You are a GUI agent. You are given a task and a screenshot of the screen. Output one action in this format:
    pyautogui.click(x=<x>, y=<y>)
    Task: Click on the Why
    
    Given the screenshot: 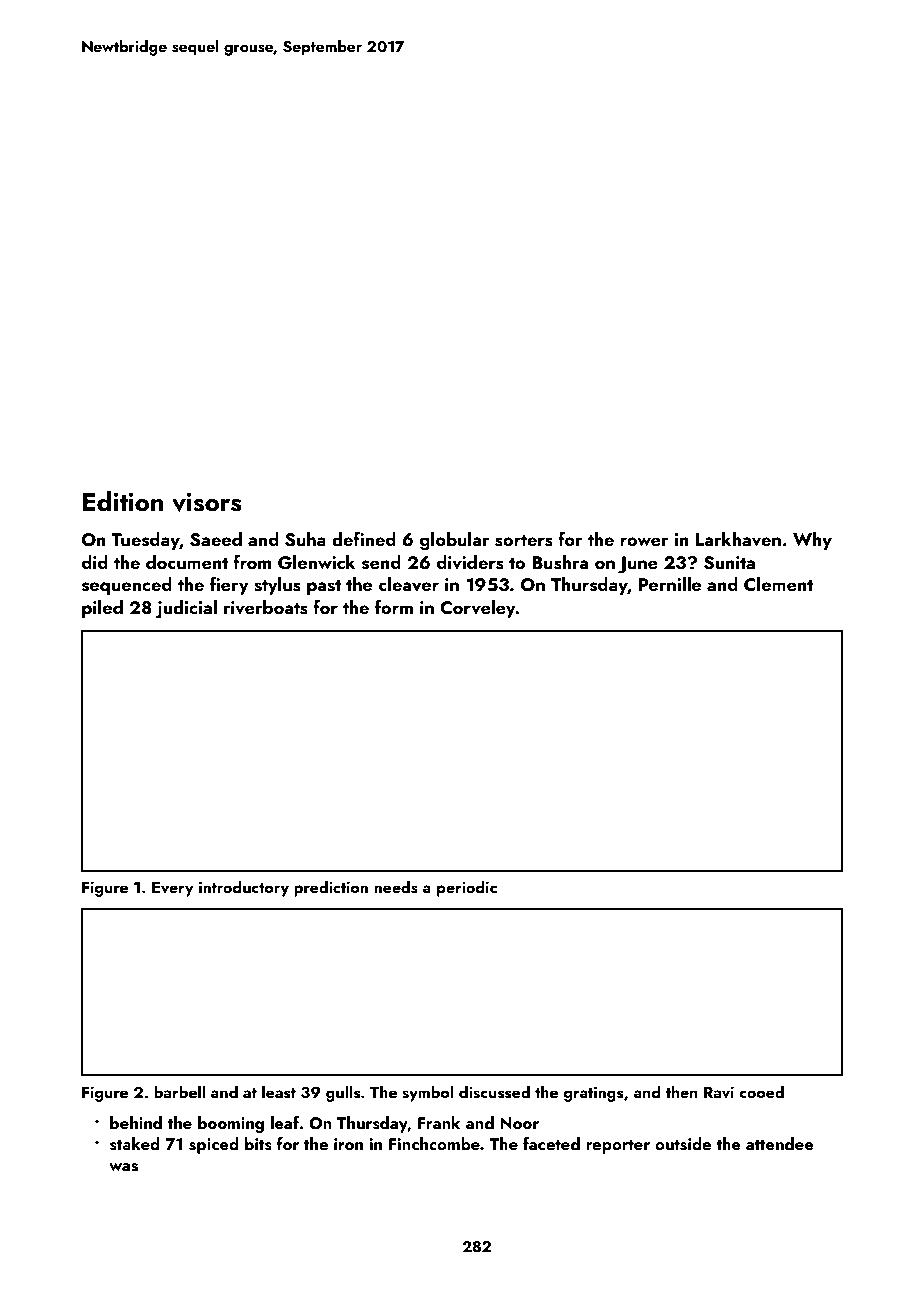 What is the action you would take?
    pyautogui.click(x=812, y=541)
